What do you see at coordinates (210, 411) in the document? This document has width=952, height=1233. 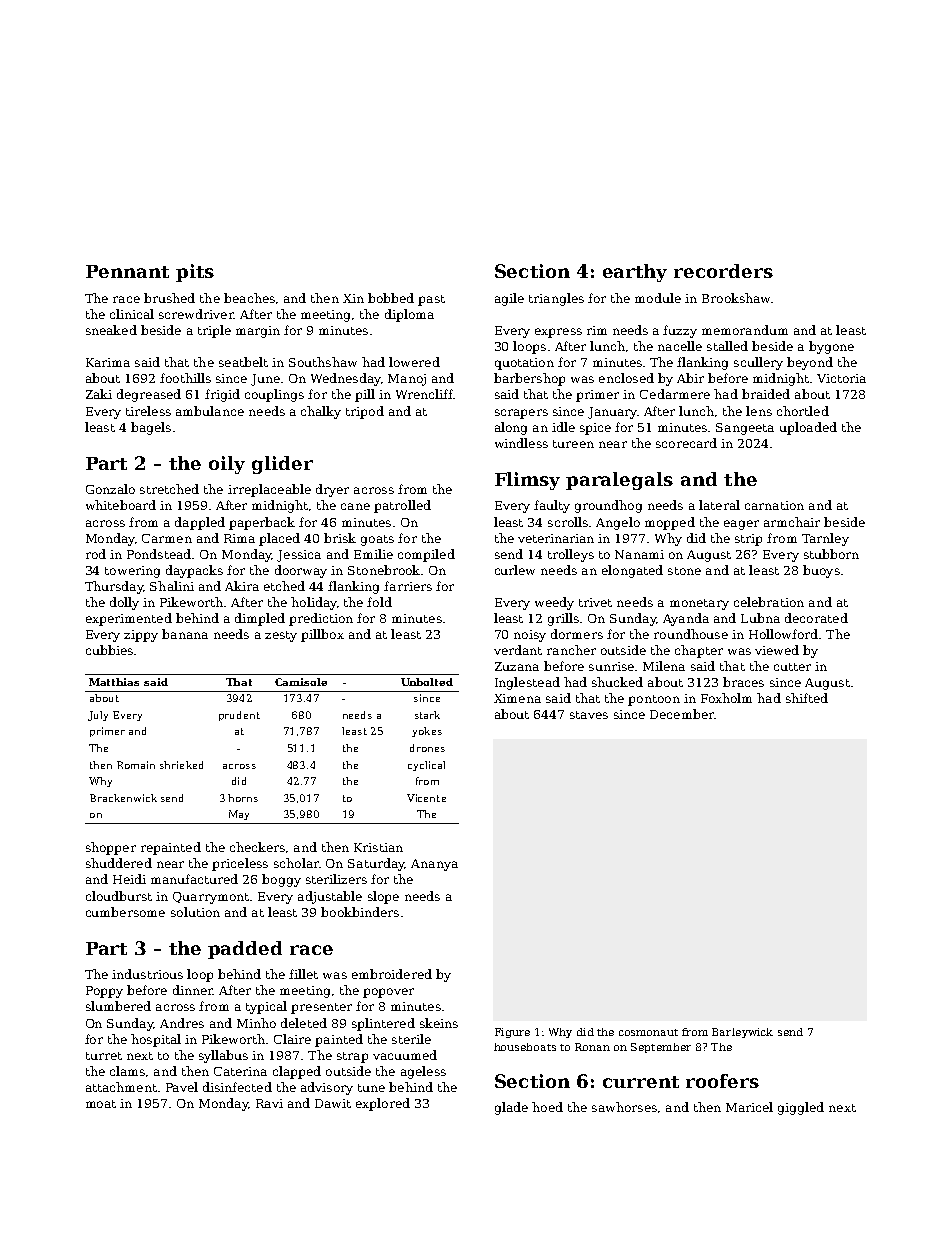 I see `ambulance` at bounding box center [210, 411].
